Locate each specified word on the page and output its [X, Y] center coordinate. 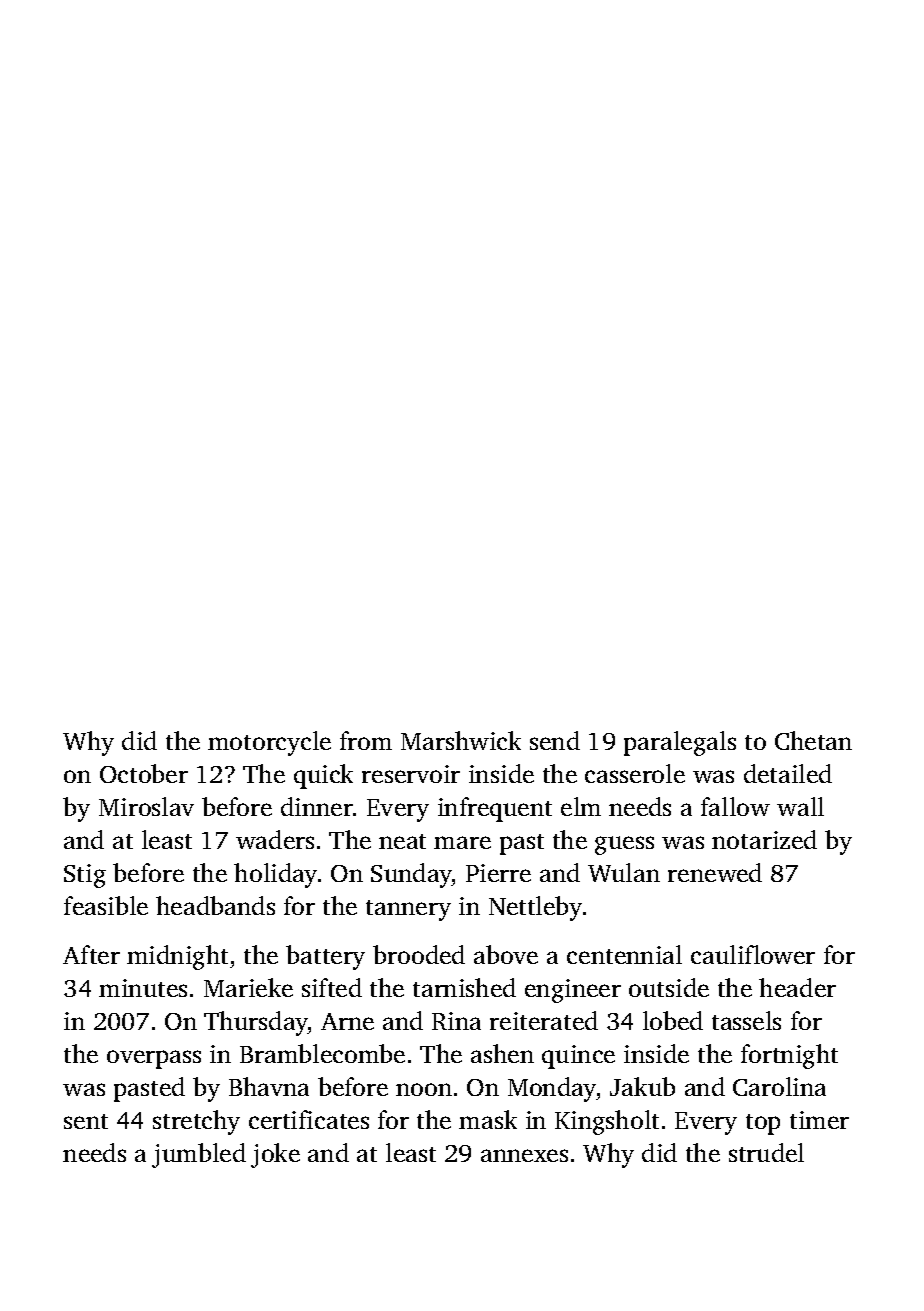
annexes [524, 1155]
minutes [143, 988]
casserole [635, 773]
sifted [332, 987]
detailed [788, 773]
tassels [746, 1020]
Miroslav [146, 806]
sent [86, 1121]
